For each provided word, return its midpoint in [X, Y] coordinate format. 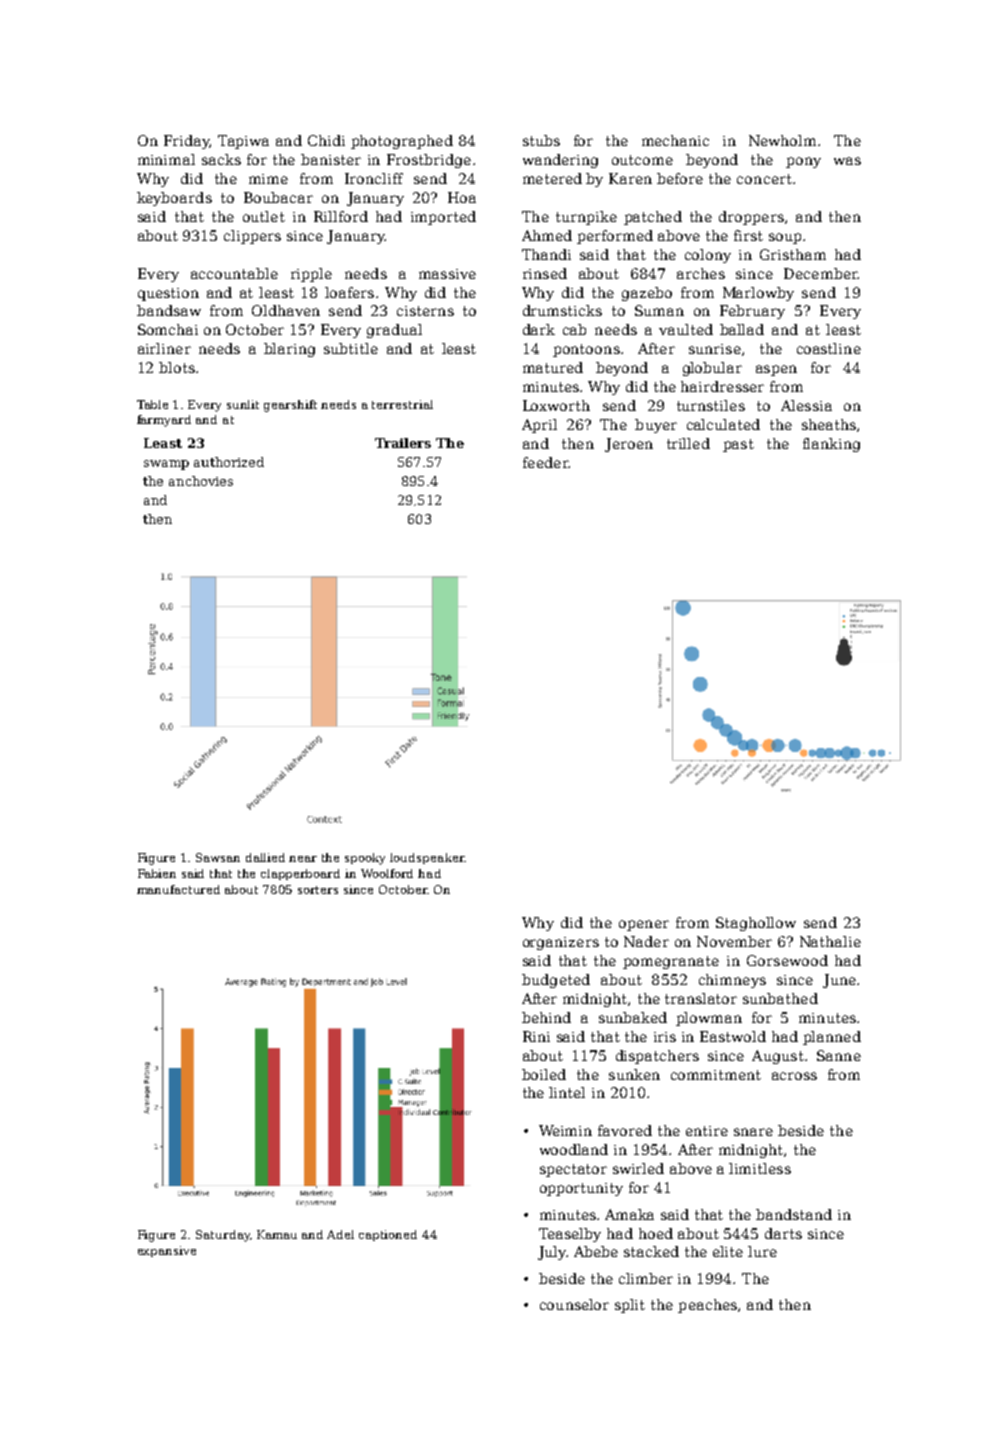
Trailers [403, 443]
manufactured [178, 889]
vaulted [686, 329]
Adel [340, 1234]
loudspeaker [427, 858]
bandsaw [169, 310]
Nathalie [830, 941]
